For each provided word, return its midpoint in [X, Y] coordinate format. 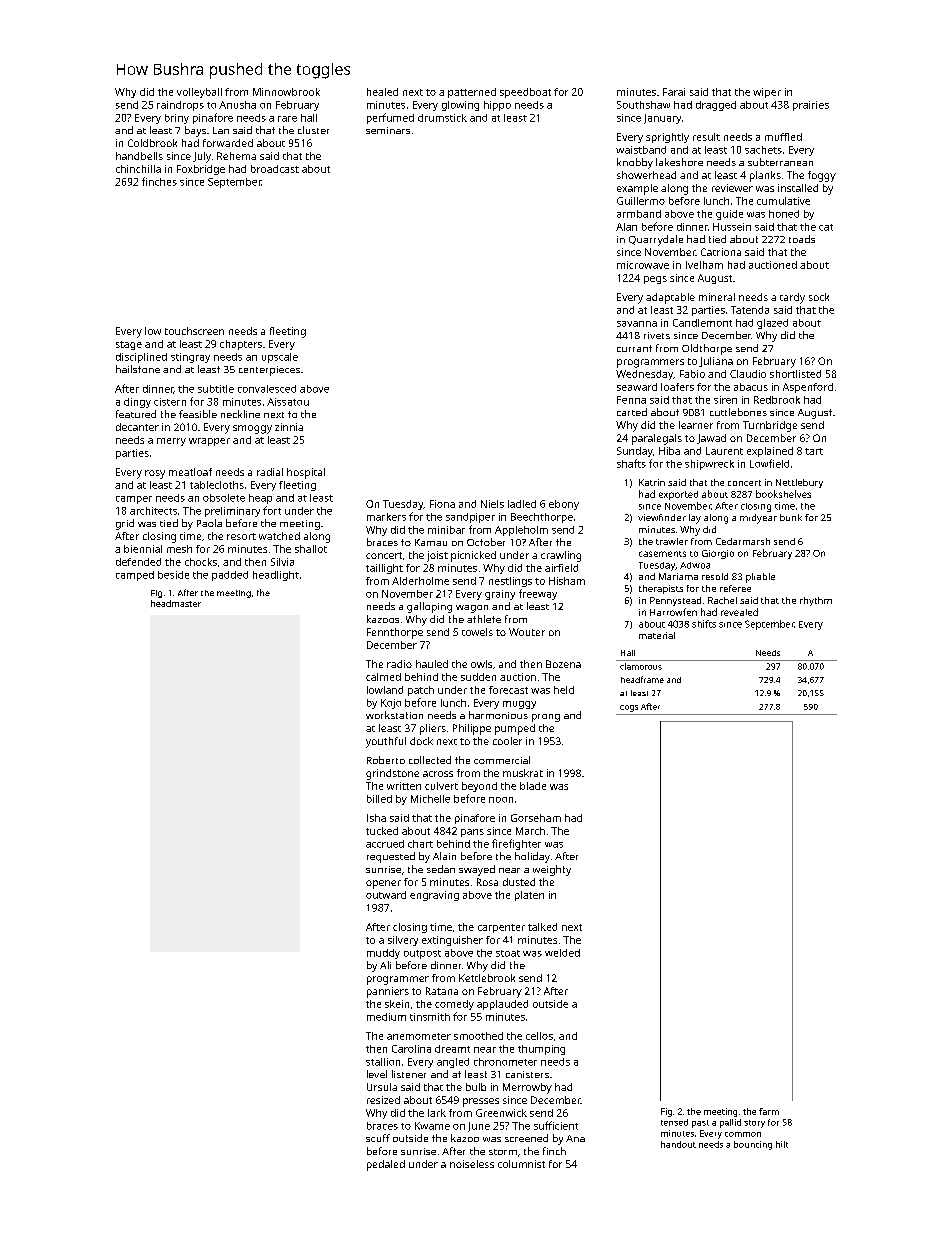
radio [399, 664]
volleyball [199, 93]
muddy [383, 954]
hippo [497, 106]
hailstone [138, 369]
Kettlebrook [487, 978]
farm [769, 1111]
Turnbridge [770, 426]
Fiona [442, 504]
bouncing [753, 1145]
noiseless [472, 1164]
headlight [276, 576]
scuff [378, 1138]
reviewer [732, 188]
